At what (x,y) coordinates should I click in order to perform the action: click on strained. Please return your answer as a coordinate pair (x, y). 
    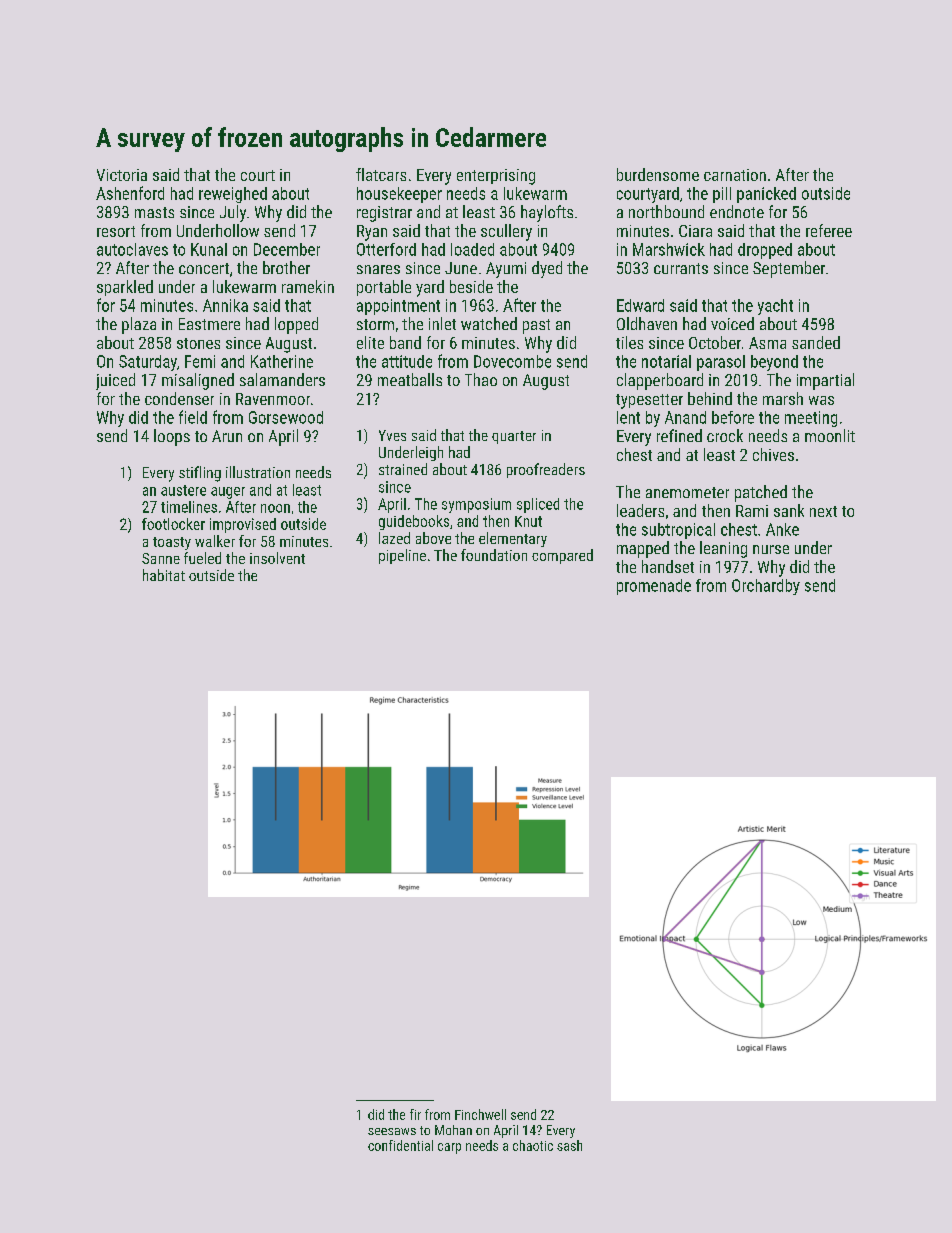
    Looking at the image, I should click on (403, 469).
